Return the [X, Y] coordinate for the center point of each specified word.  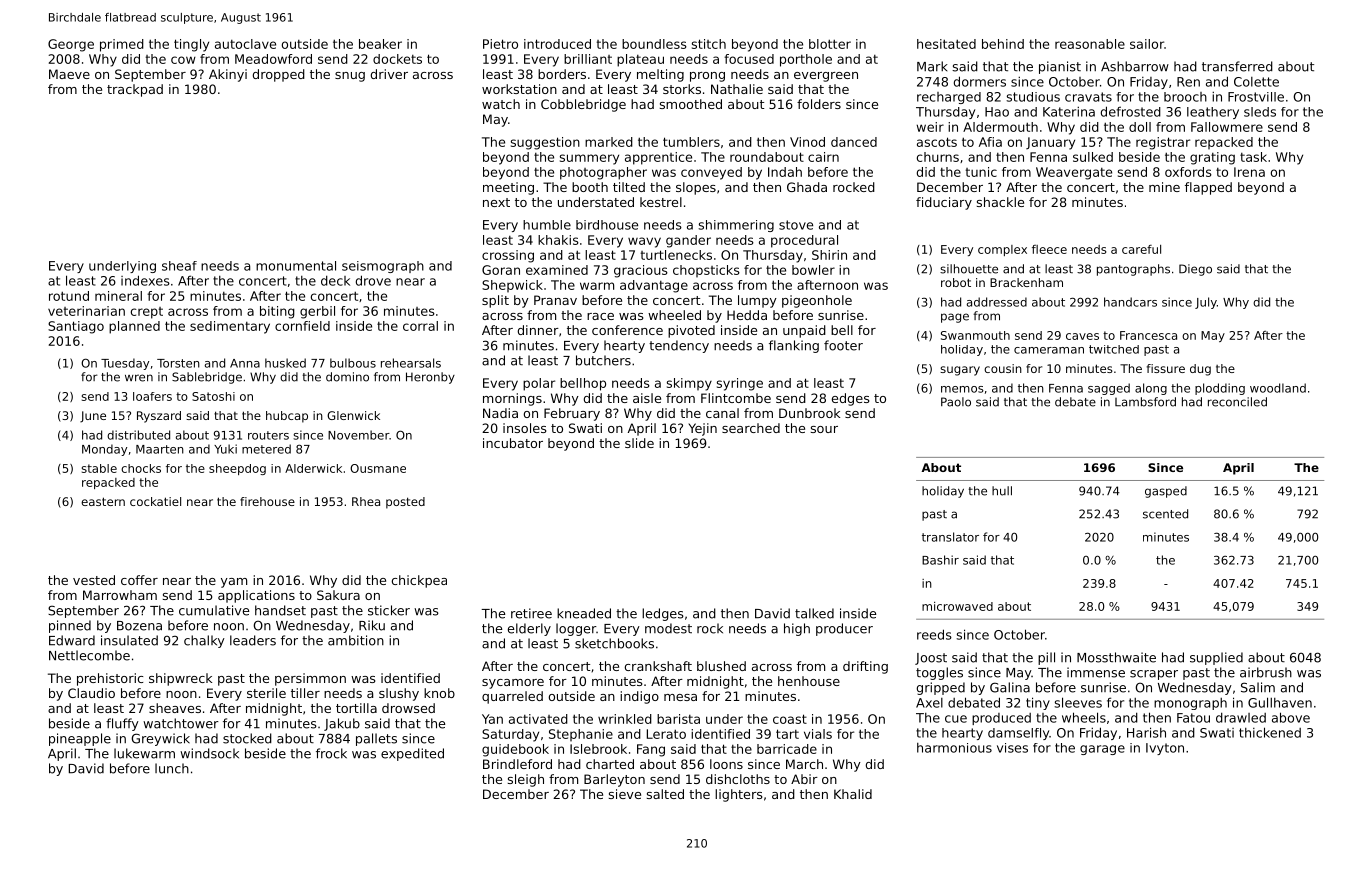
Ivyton [1165, 749]
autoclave [245, 44]
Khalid [853, 794]
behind [1003, 44]
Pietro [500, 44]
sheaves [175, 708]
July [1206, 303]
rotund [69, 296]
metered [266, 449]
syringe [740, 384]
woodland [1278, 388]
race [600, 316]
